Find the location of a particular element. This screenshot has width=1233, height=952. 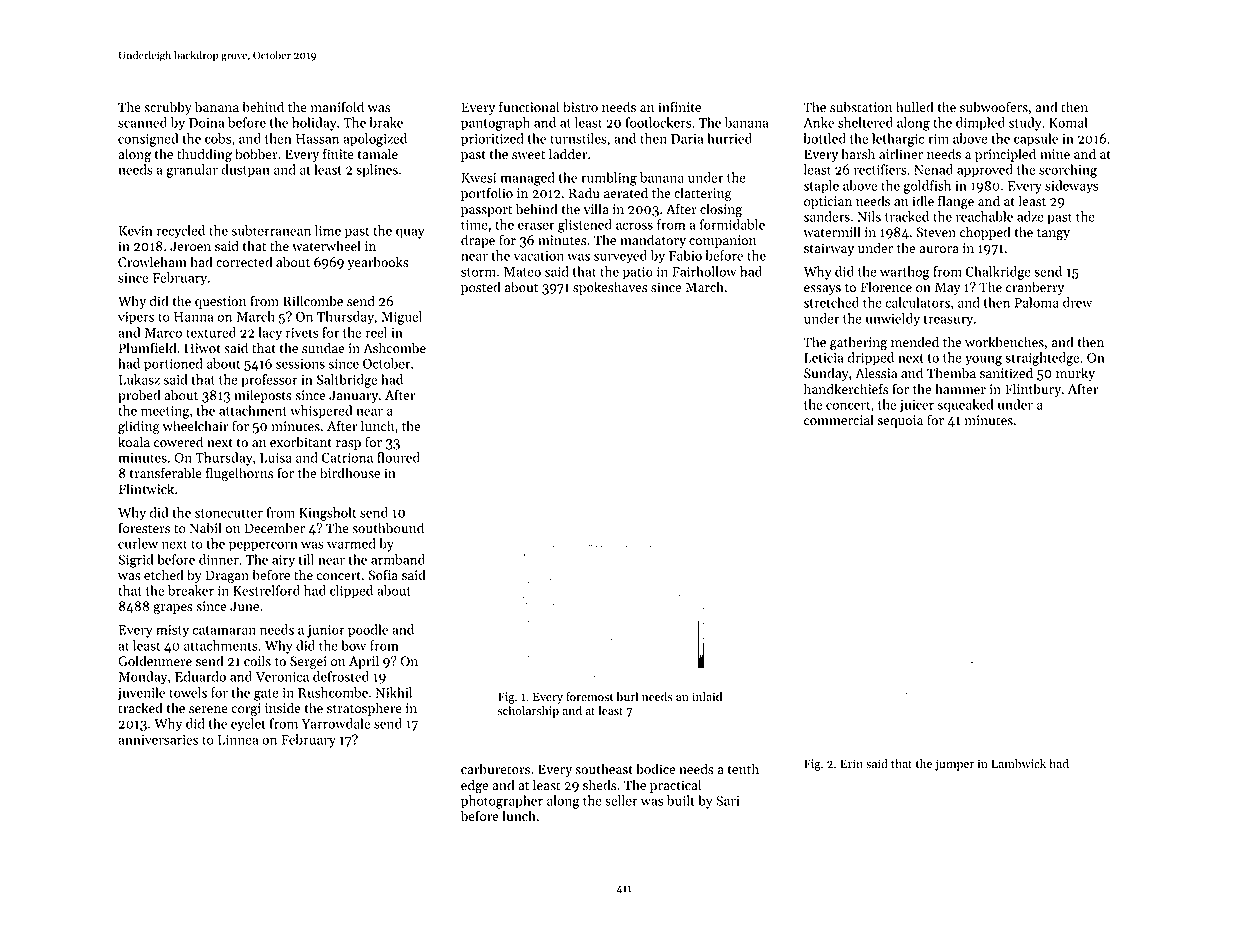

granular is located at coordinates (192, 171).
